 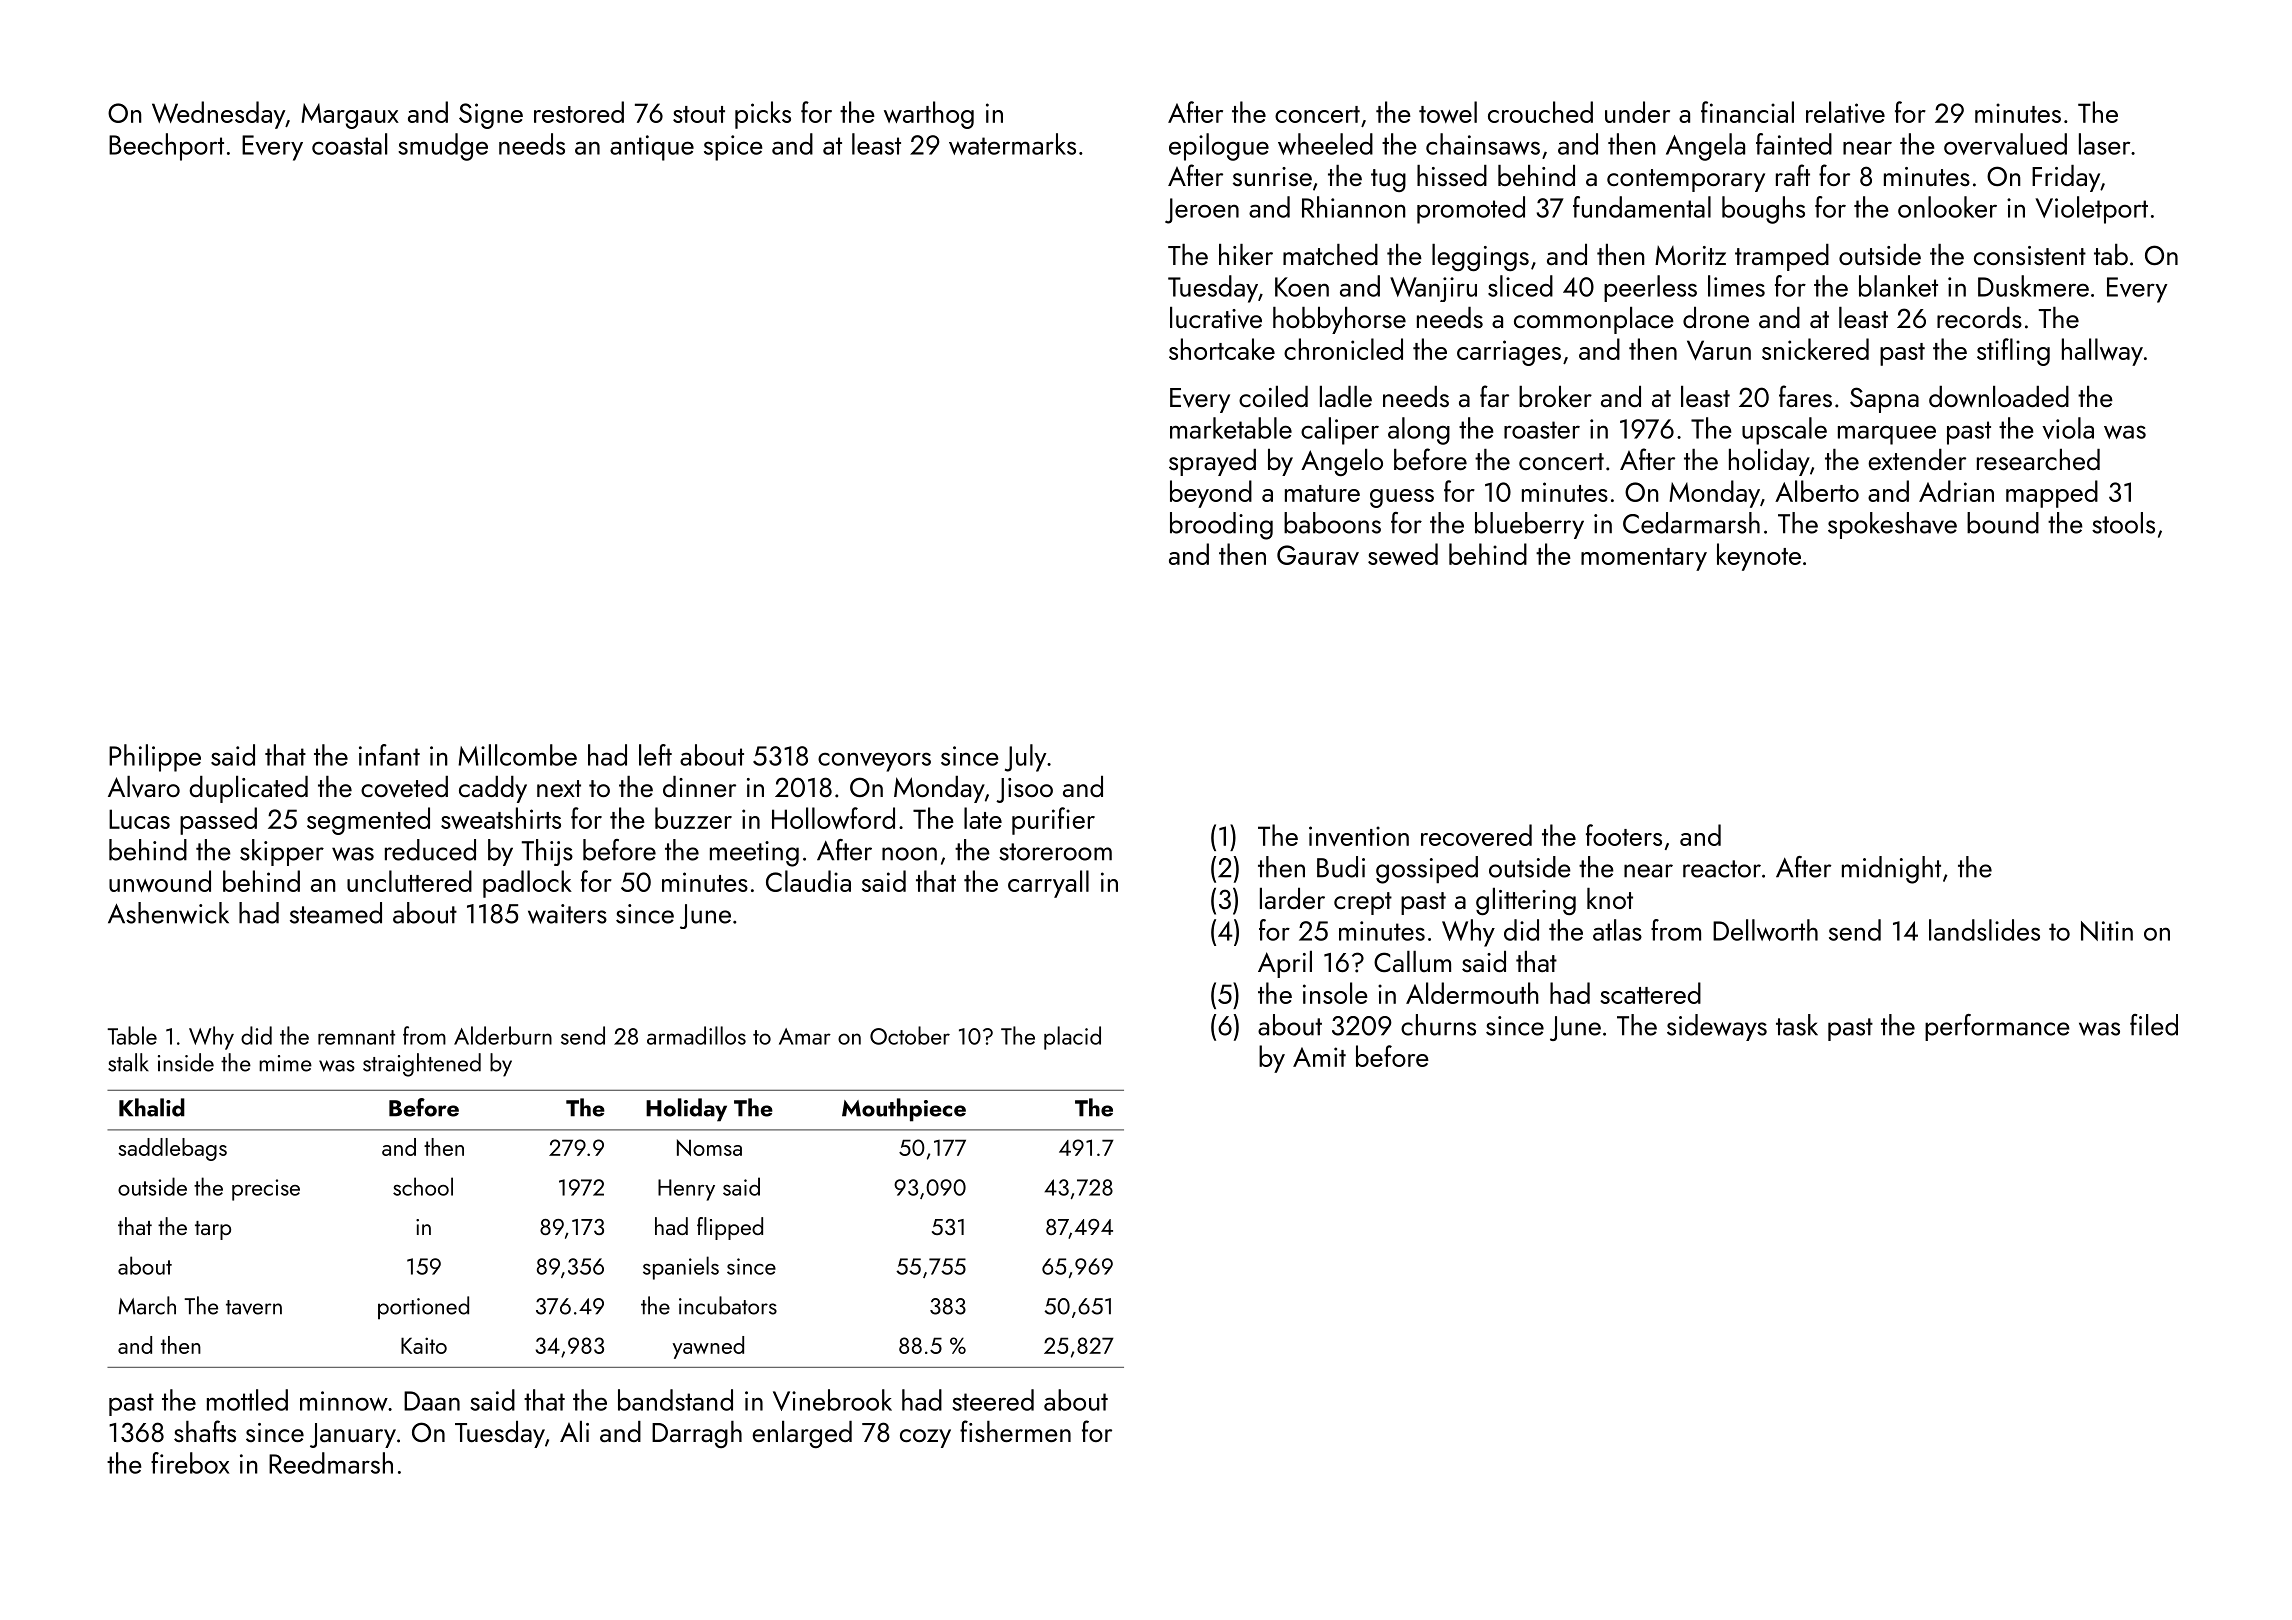 What do you see at coordinates (443, 147) in the page?
I see `smudge` at bounding box center [443, 147].
